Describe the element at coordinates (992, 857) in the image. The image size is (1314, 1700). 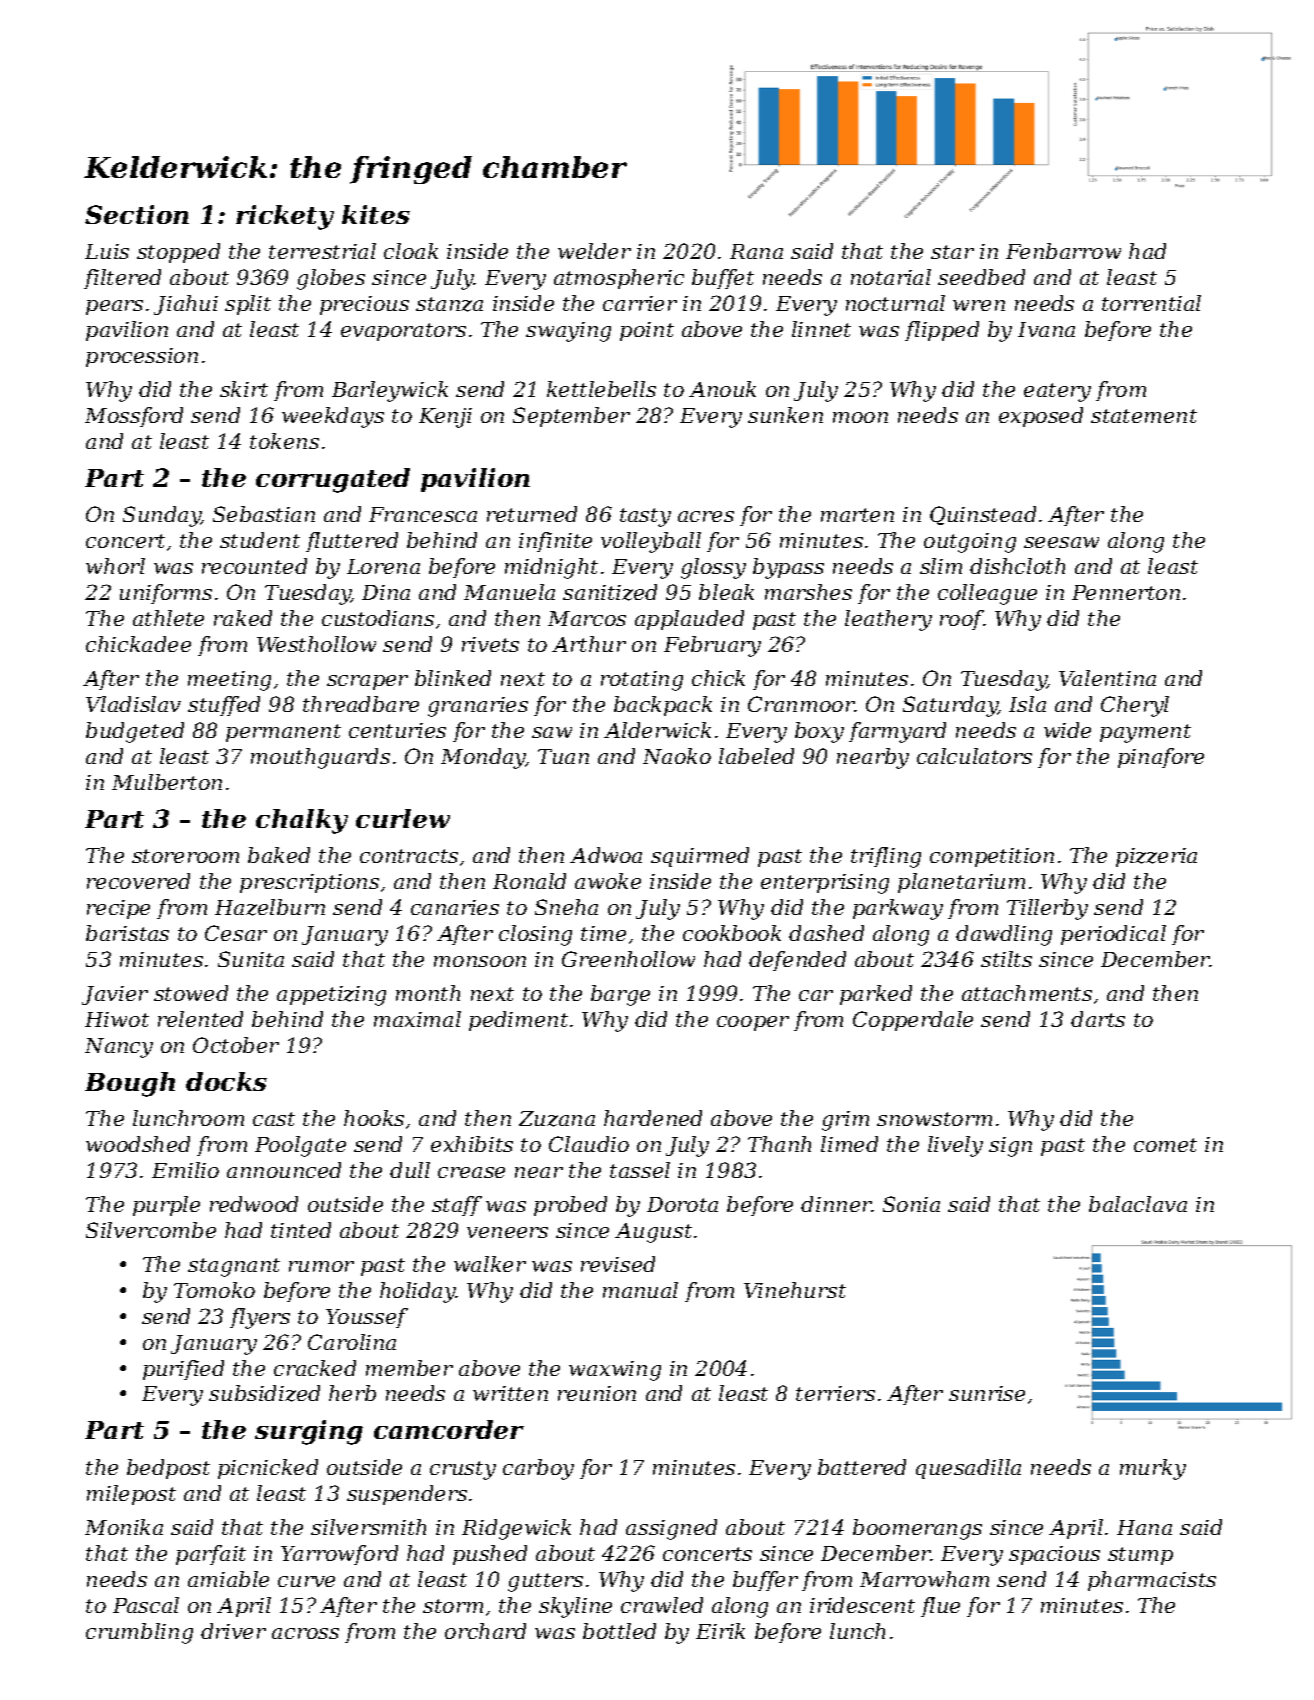
I see `competition` at that location.
